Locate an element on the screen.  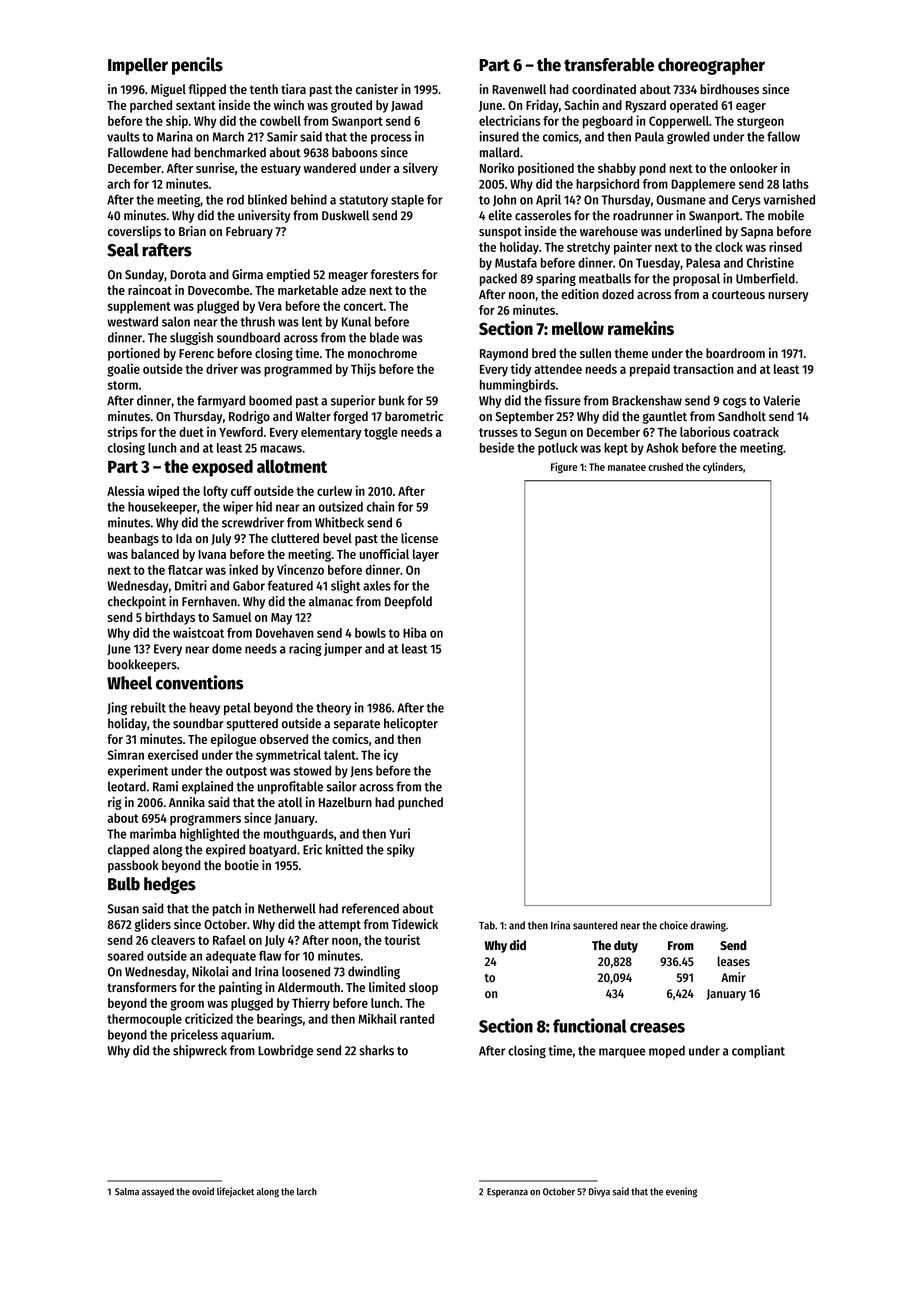
rebuilt is located at coordinates (148, 707).
